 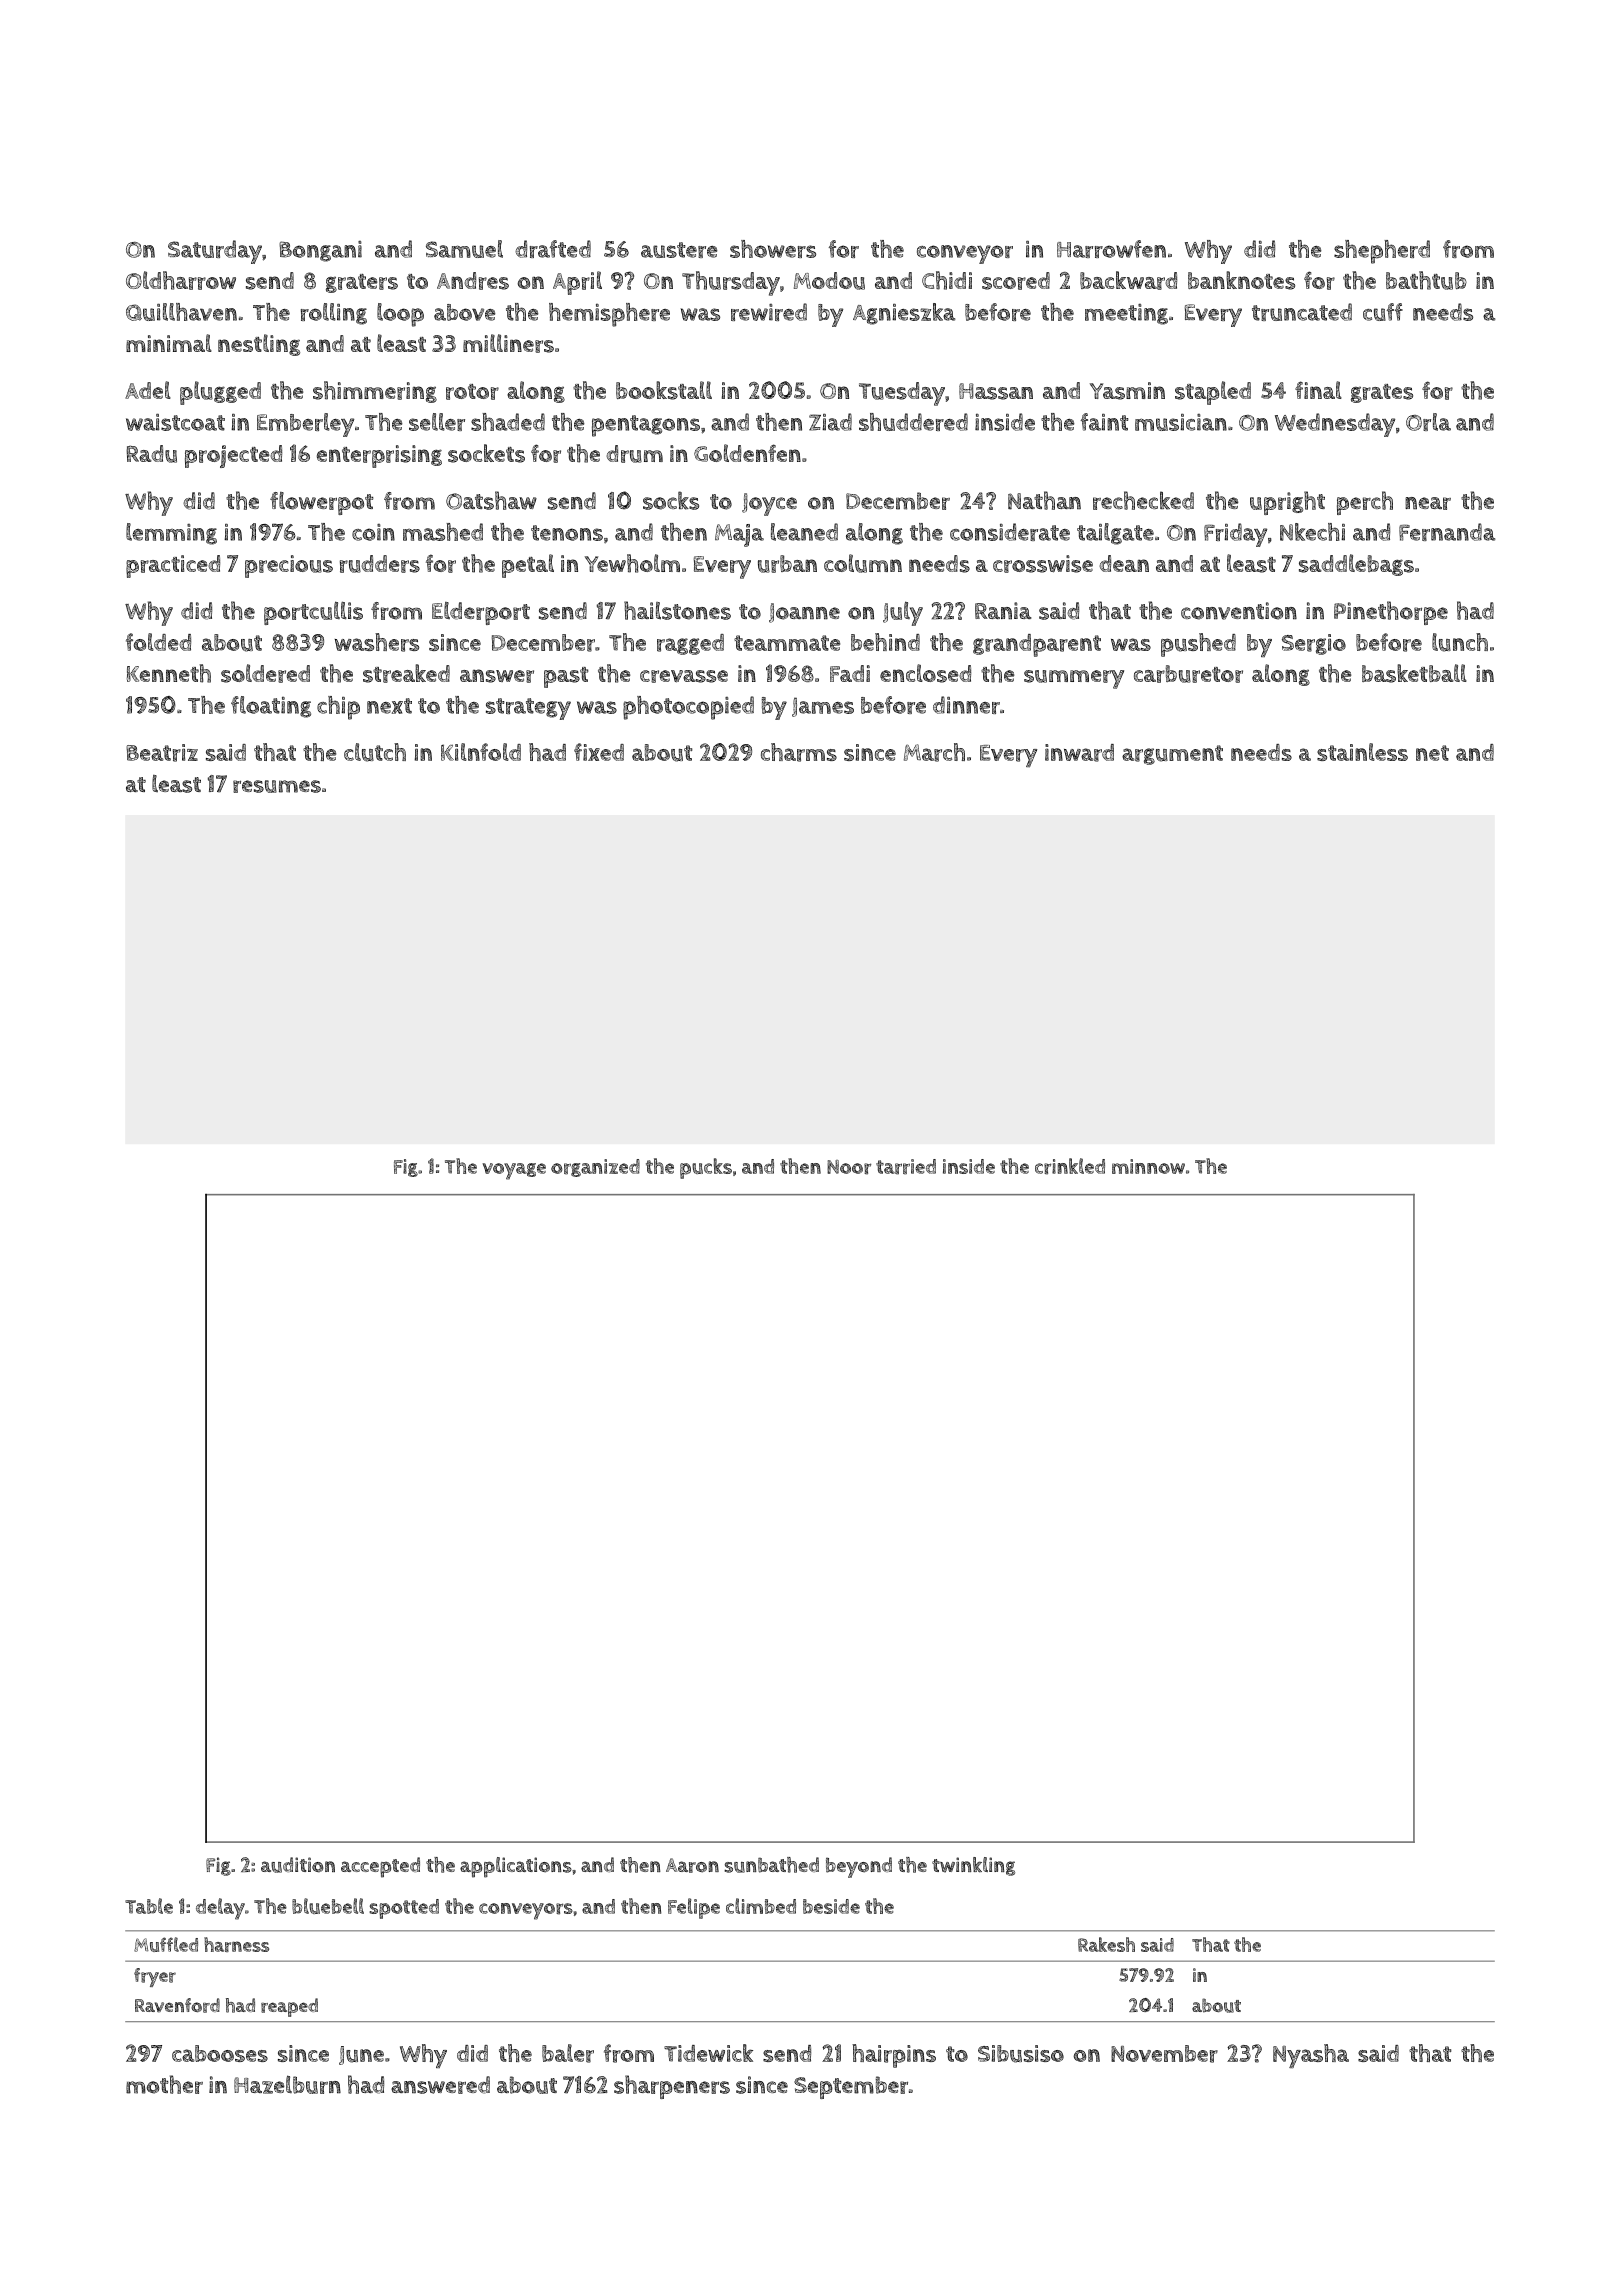 I want to click on lemming, so click(x=171, y=534).
